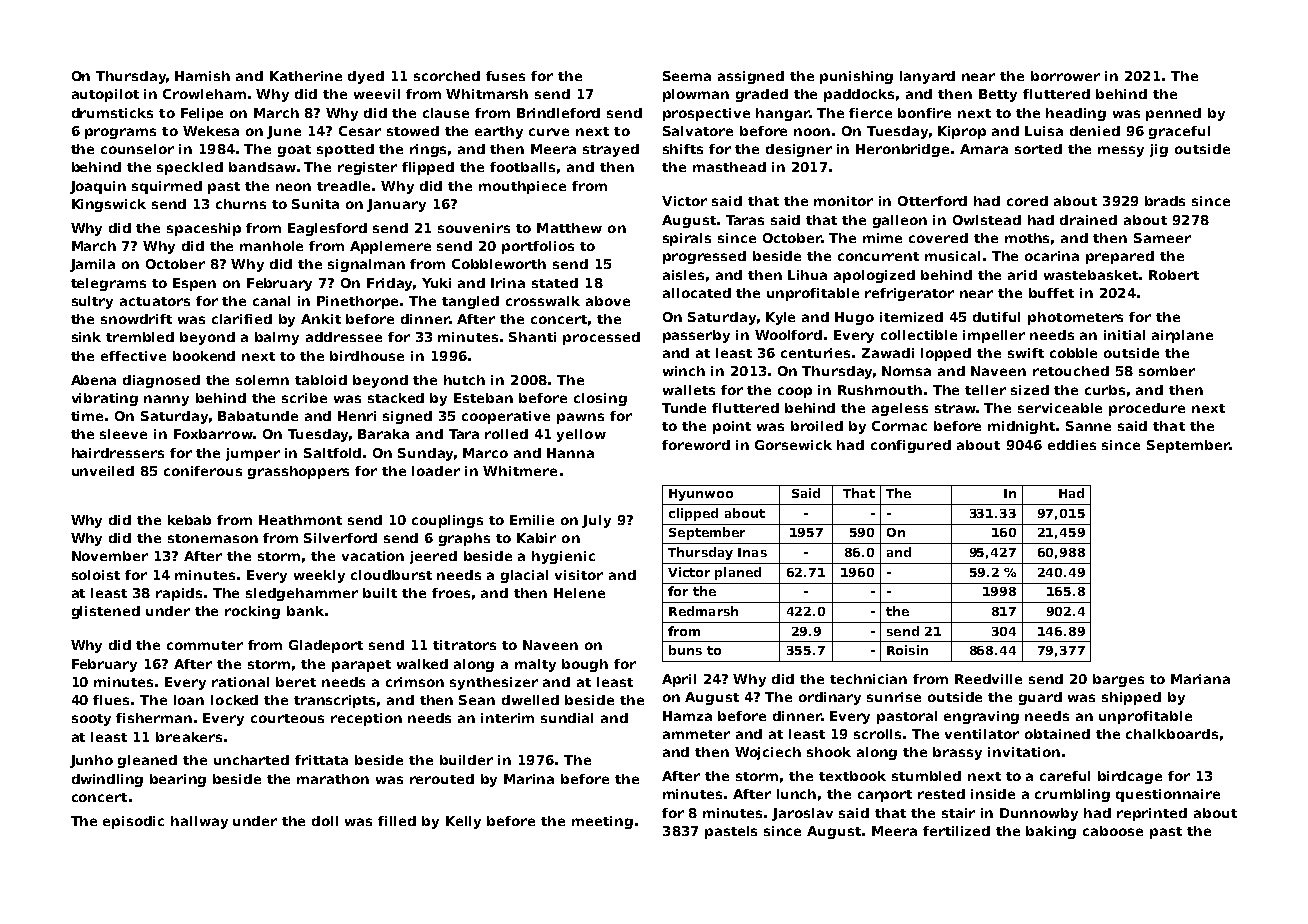 Image resolution: width=1308 pixels, height=924 pixels. Describe the element at coordinates (602, 822) in the screenshot. I see `meeting` at that location.
